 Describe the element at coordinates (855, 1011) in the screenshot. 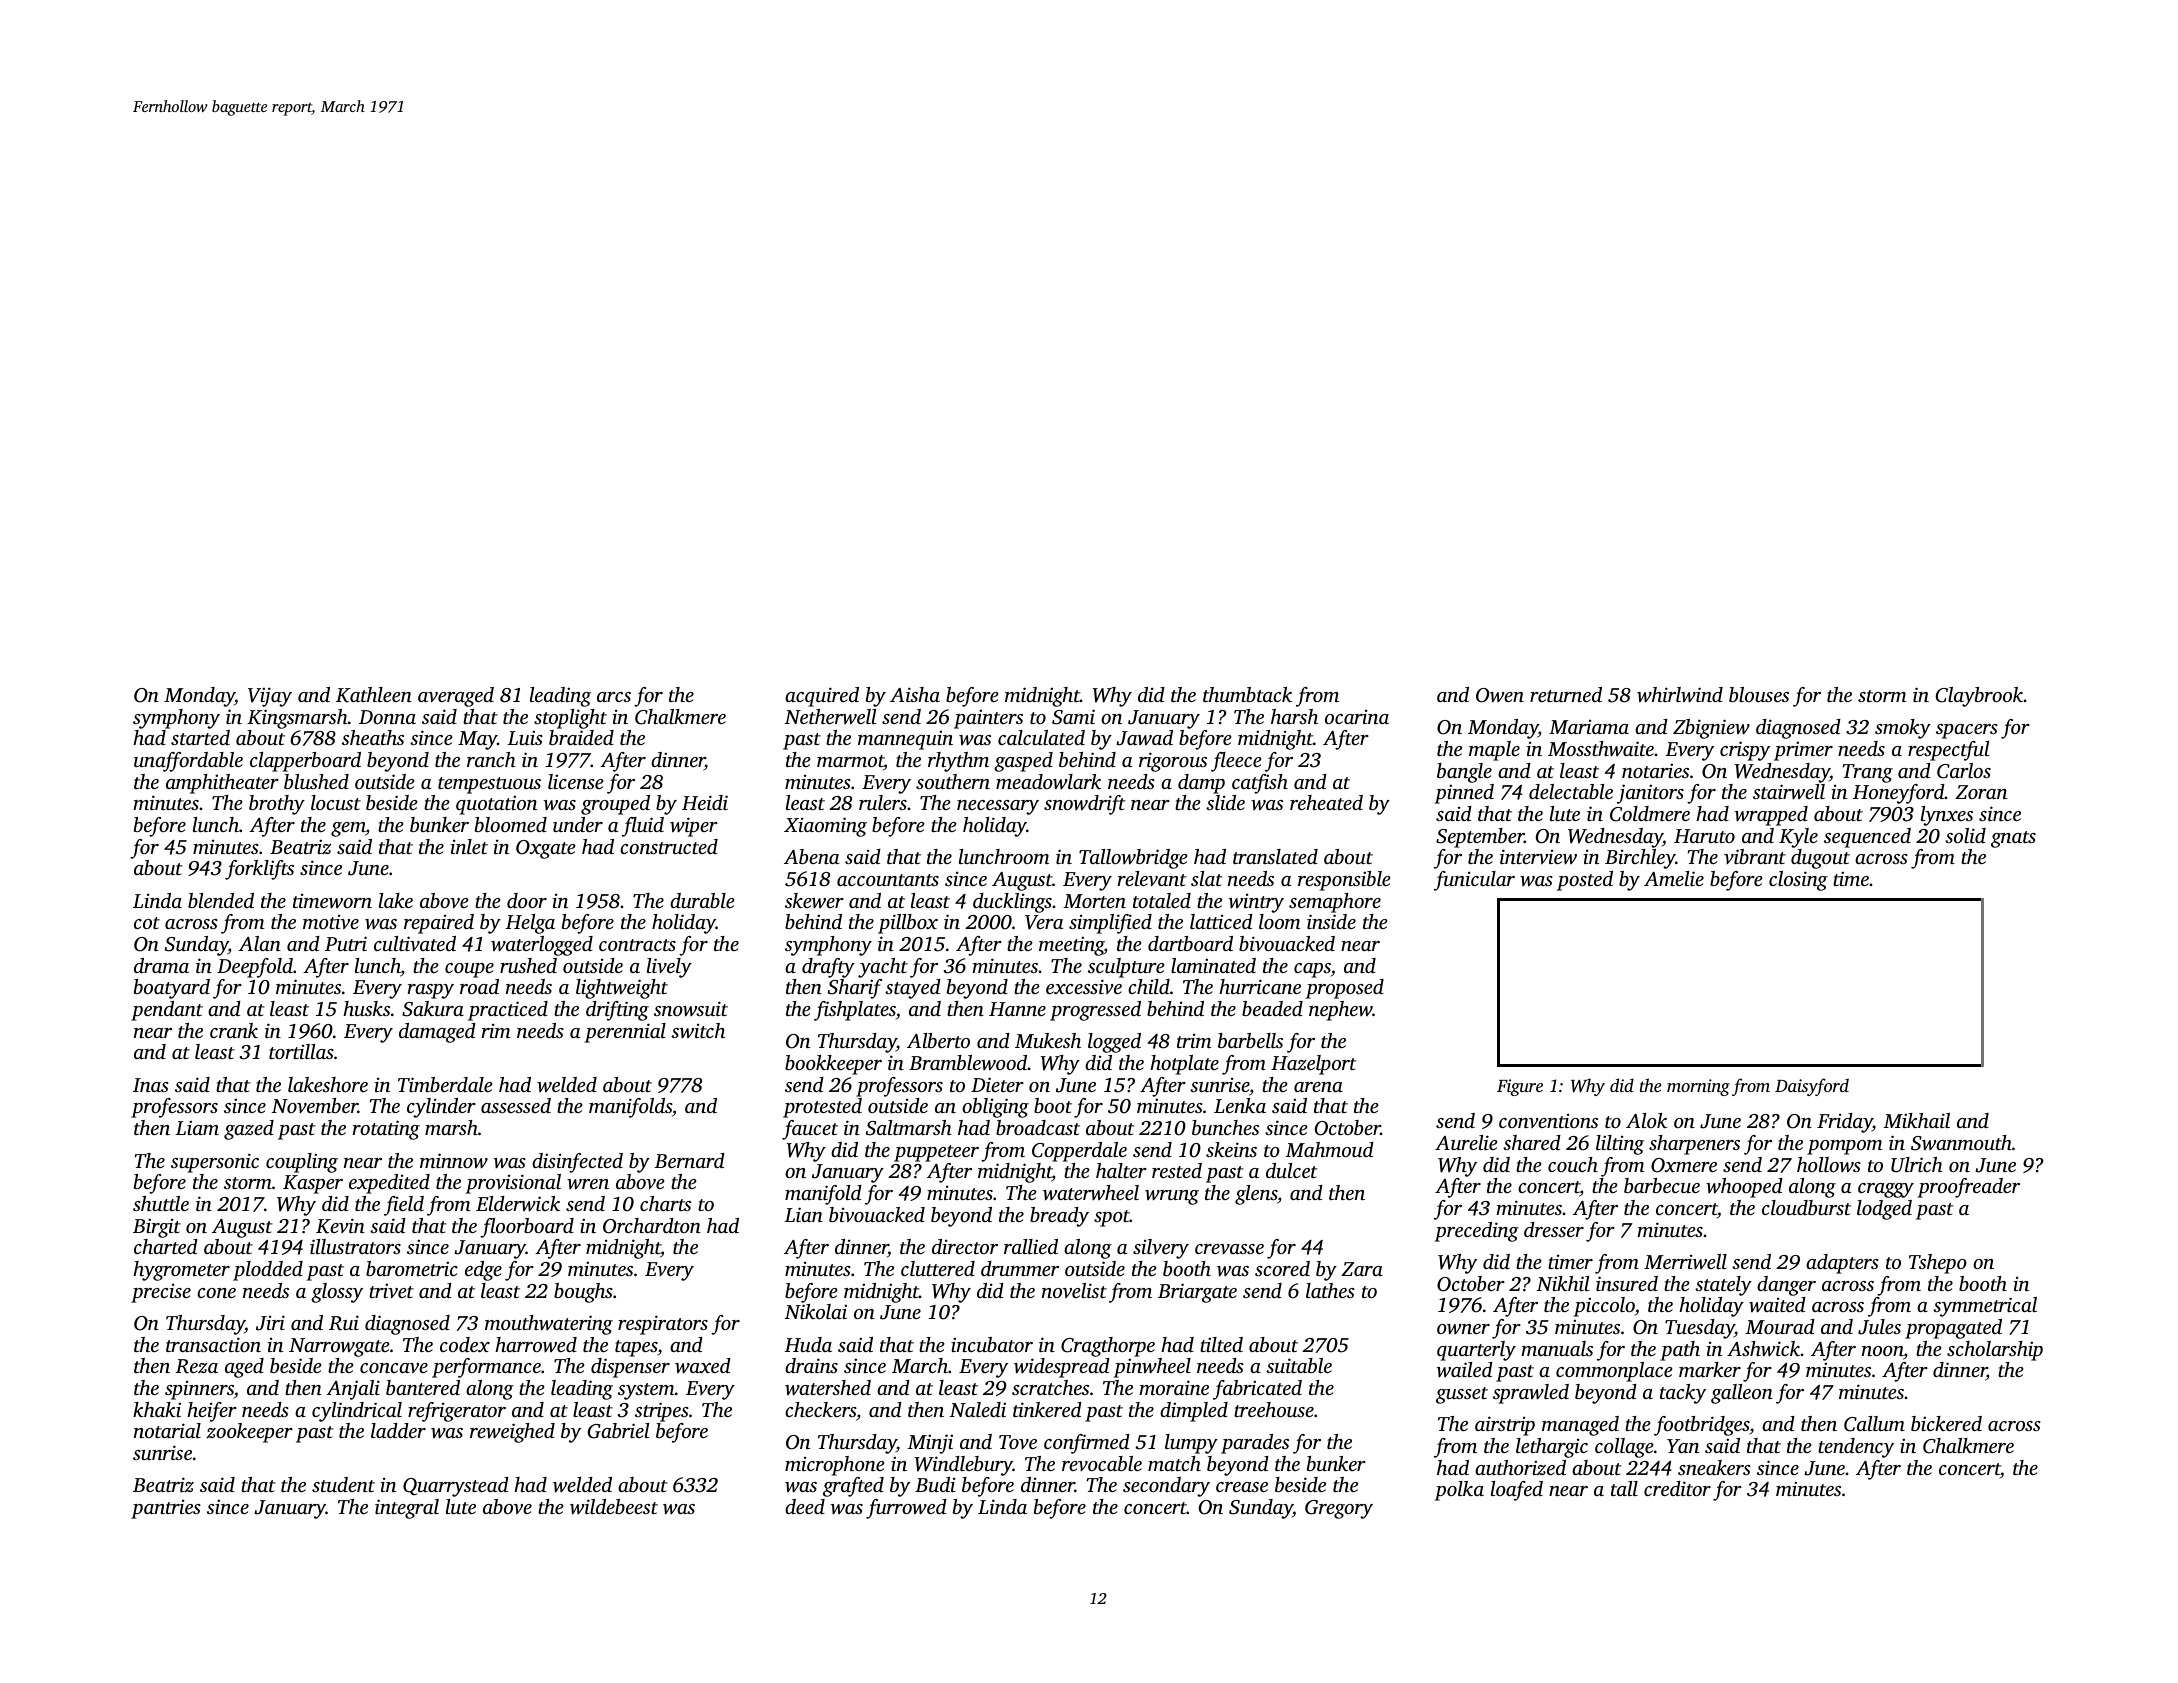

I see `fishplates` at that location.
